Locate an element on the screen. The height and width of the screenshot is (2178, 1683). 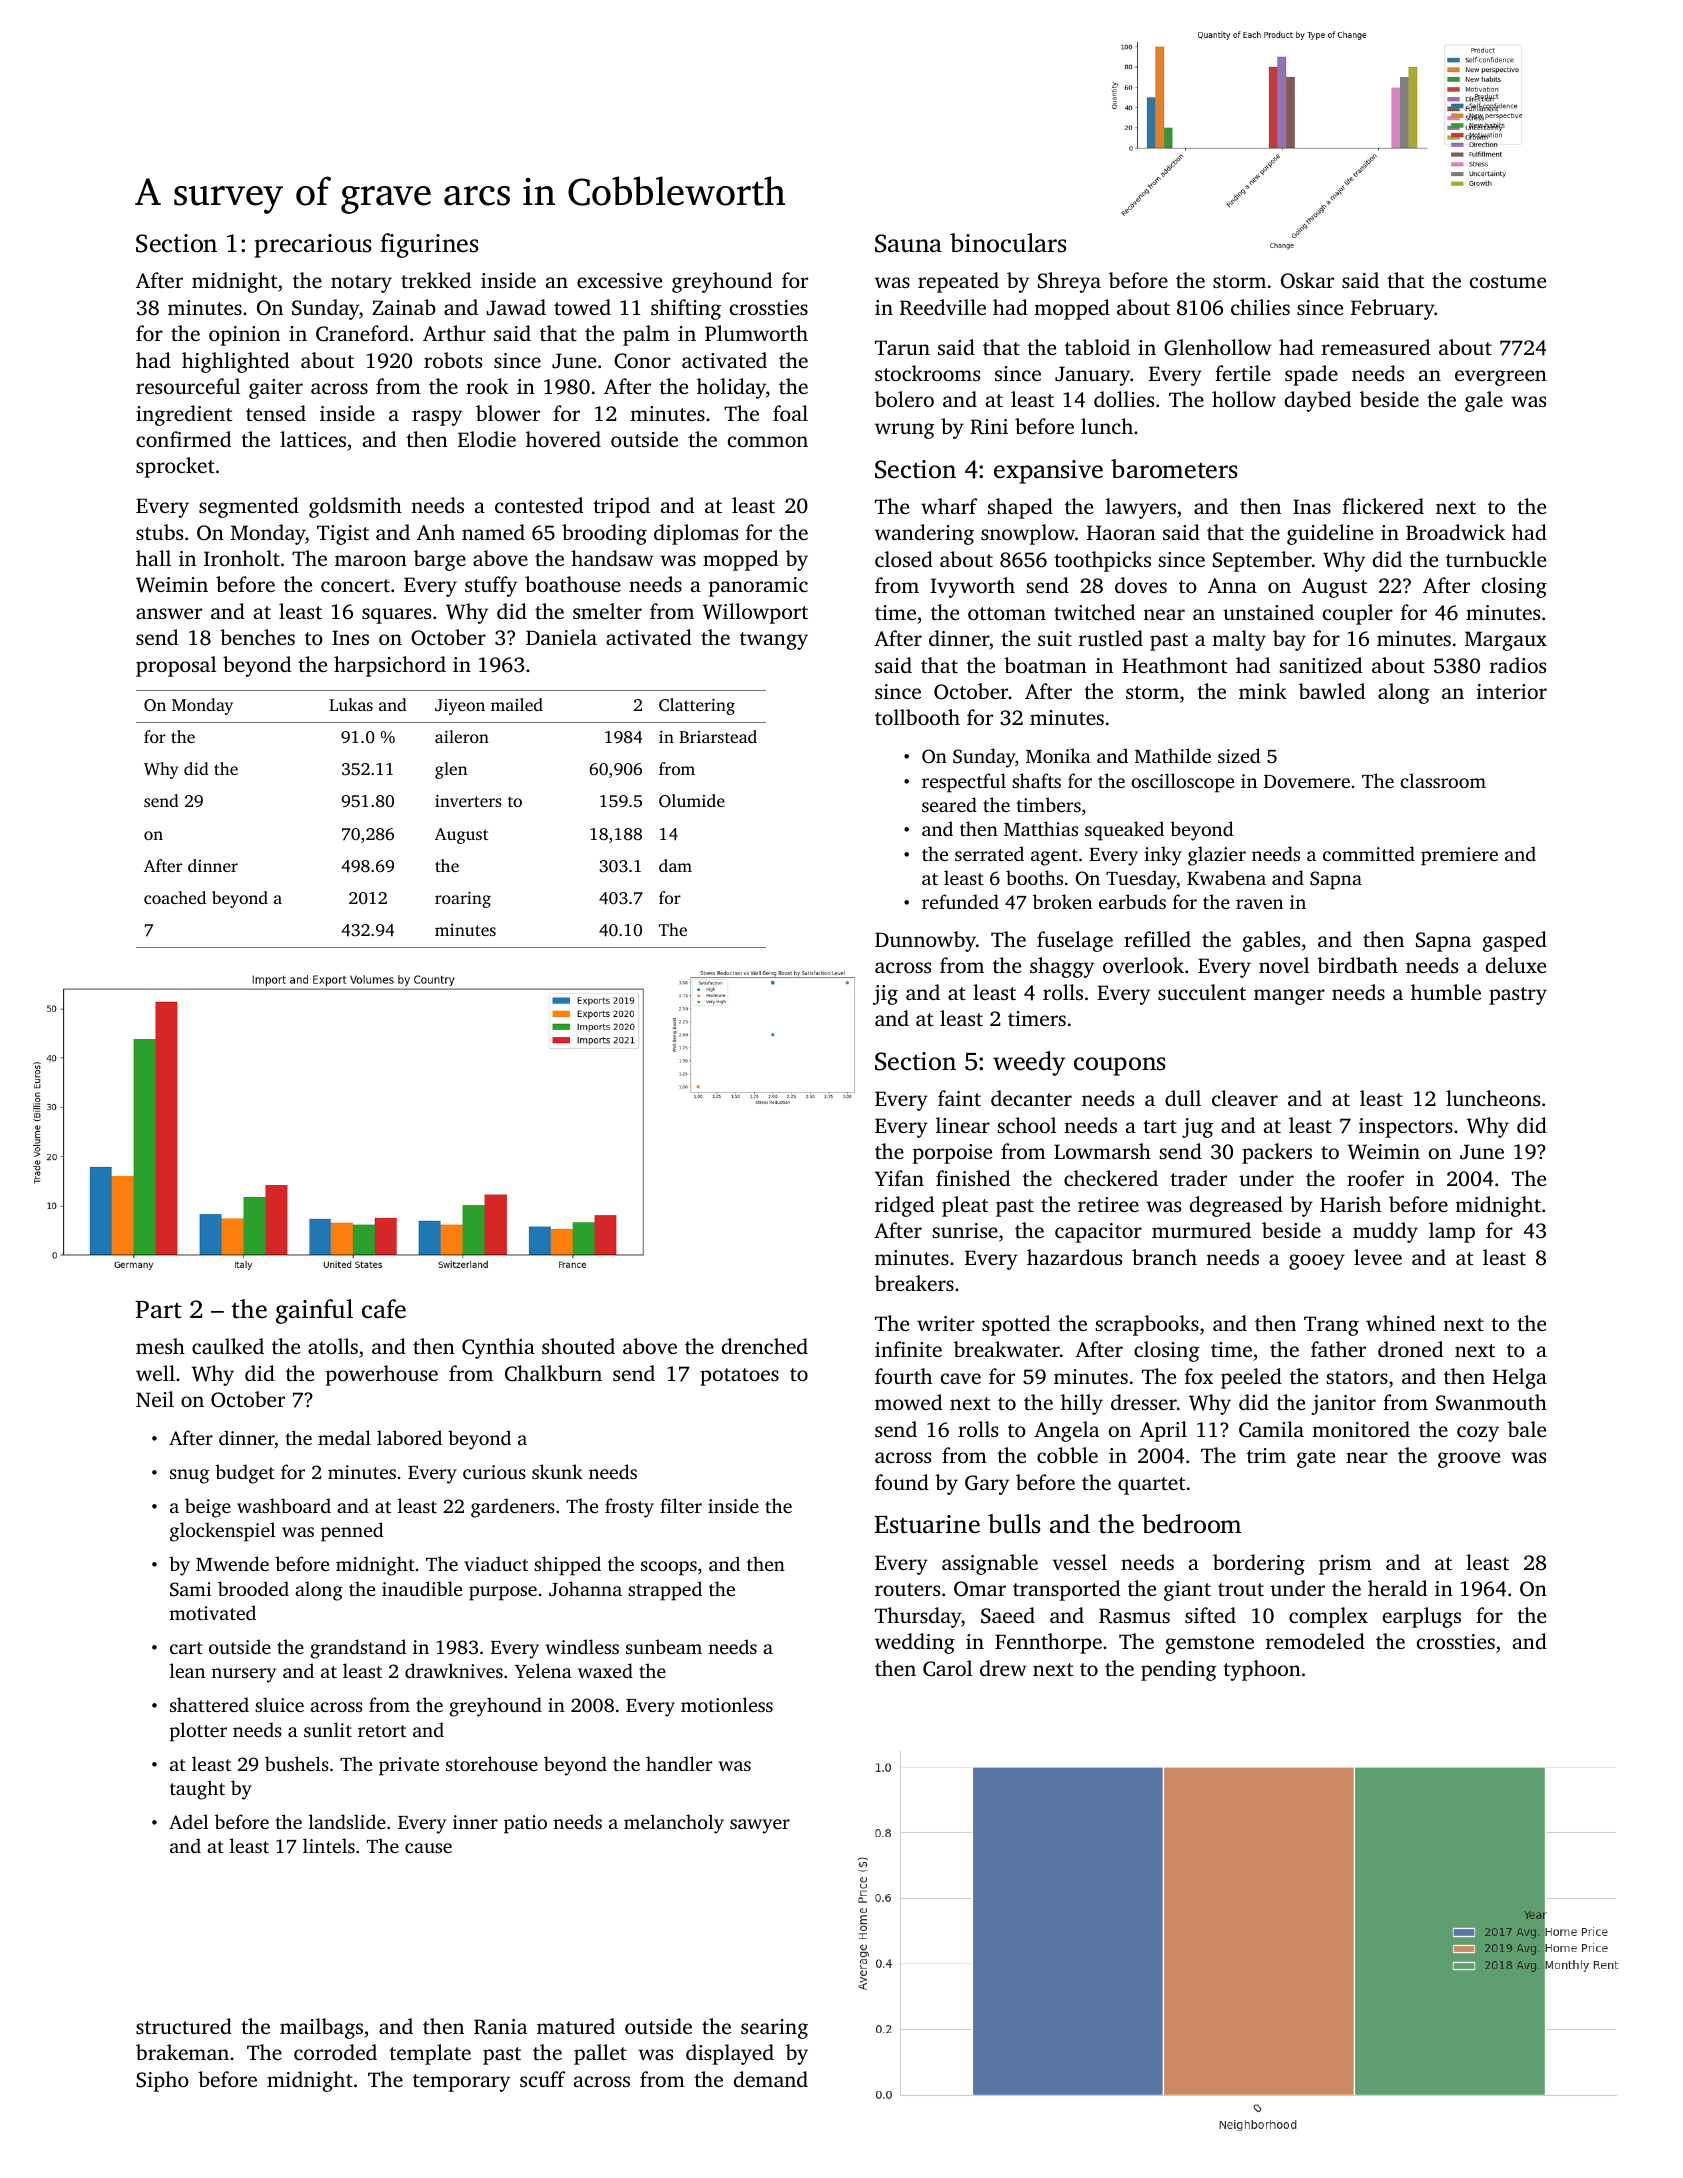
coached is located at coordinates (175, 897).
